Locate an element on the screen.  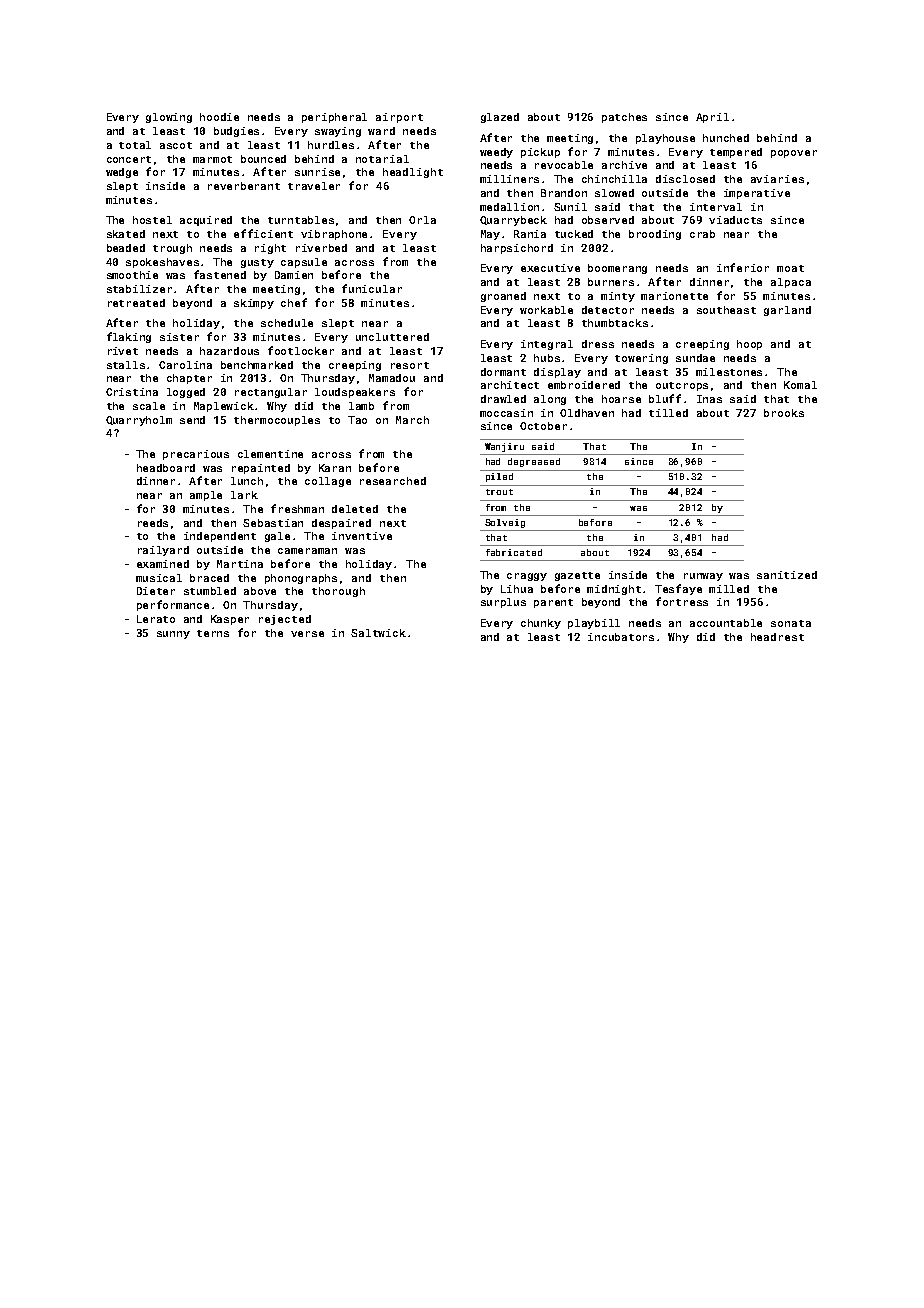
lark is located at coordinates (244, 495).
